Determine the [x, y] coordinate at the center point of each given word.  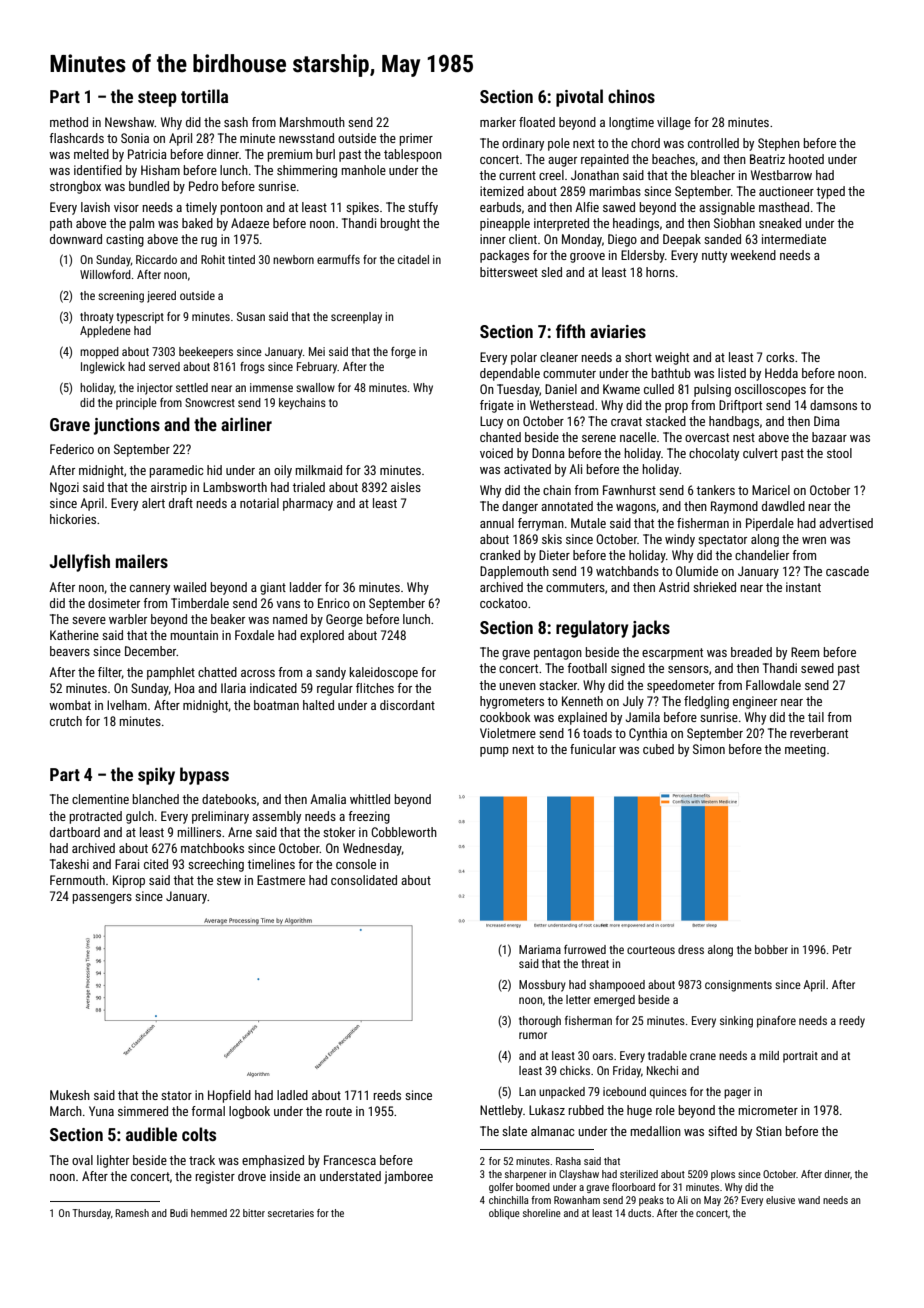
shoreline [542, 1213]
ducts [639, 1213]
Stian [769, 1131]
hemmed [209, 1213]
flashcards [76, 138]
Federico [72, 449]
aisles [406, 487]
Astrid [674, 587]
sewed [817, 668]
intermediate [794, 239]
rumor [533, 1035]
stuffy [423, 208]
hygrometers [512, 702]
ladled [292, 1095]
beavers [70, 651]
